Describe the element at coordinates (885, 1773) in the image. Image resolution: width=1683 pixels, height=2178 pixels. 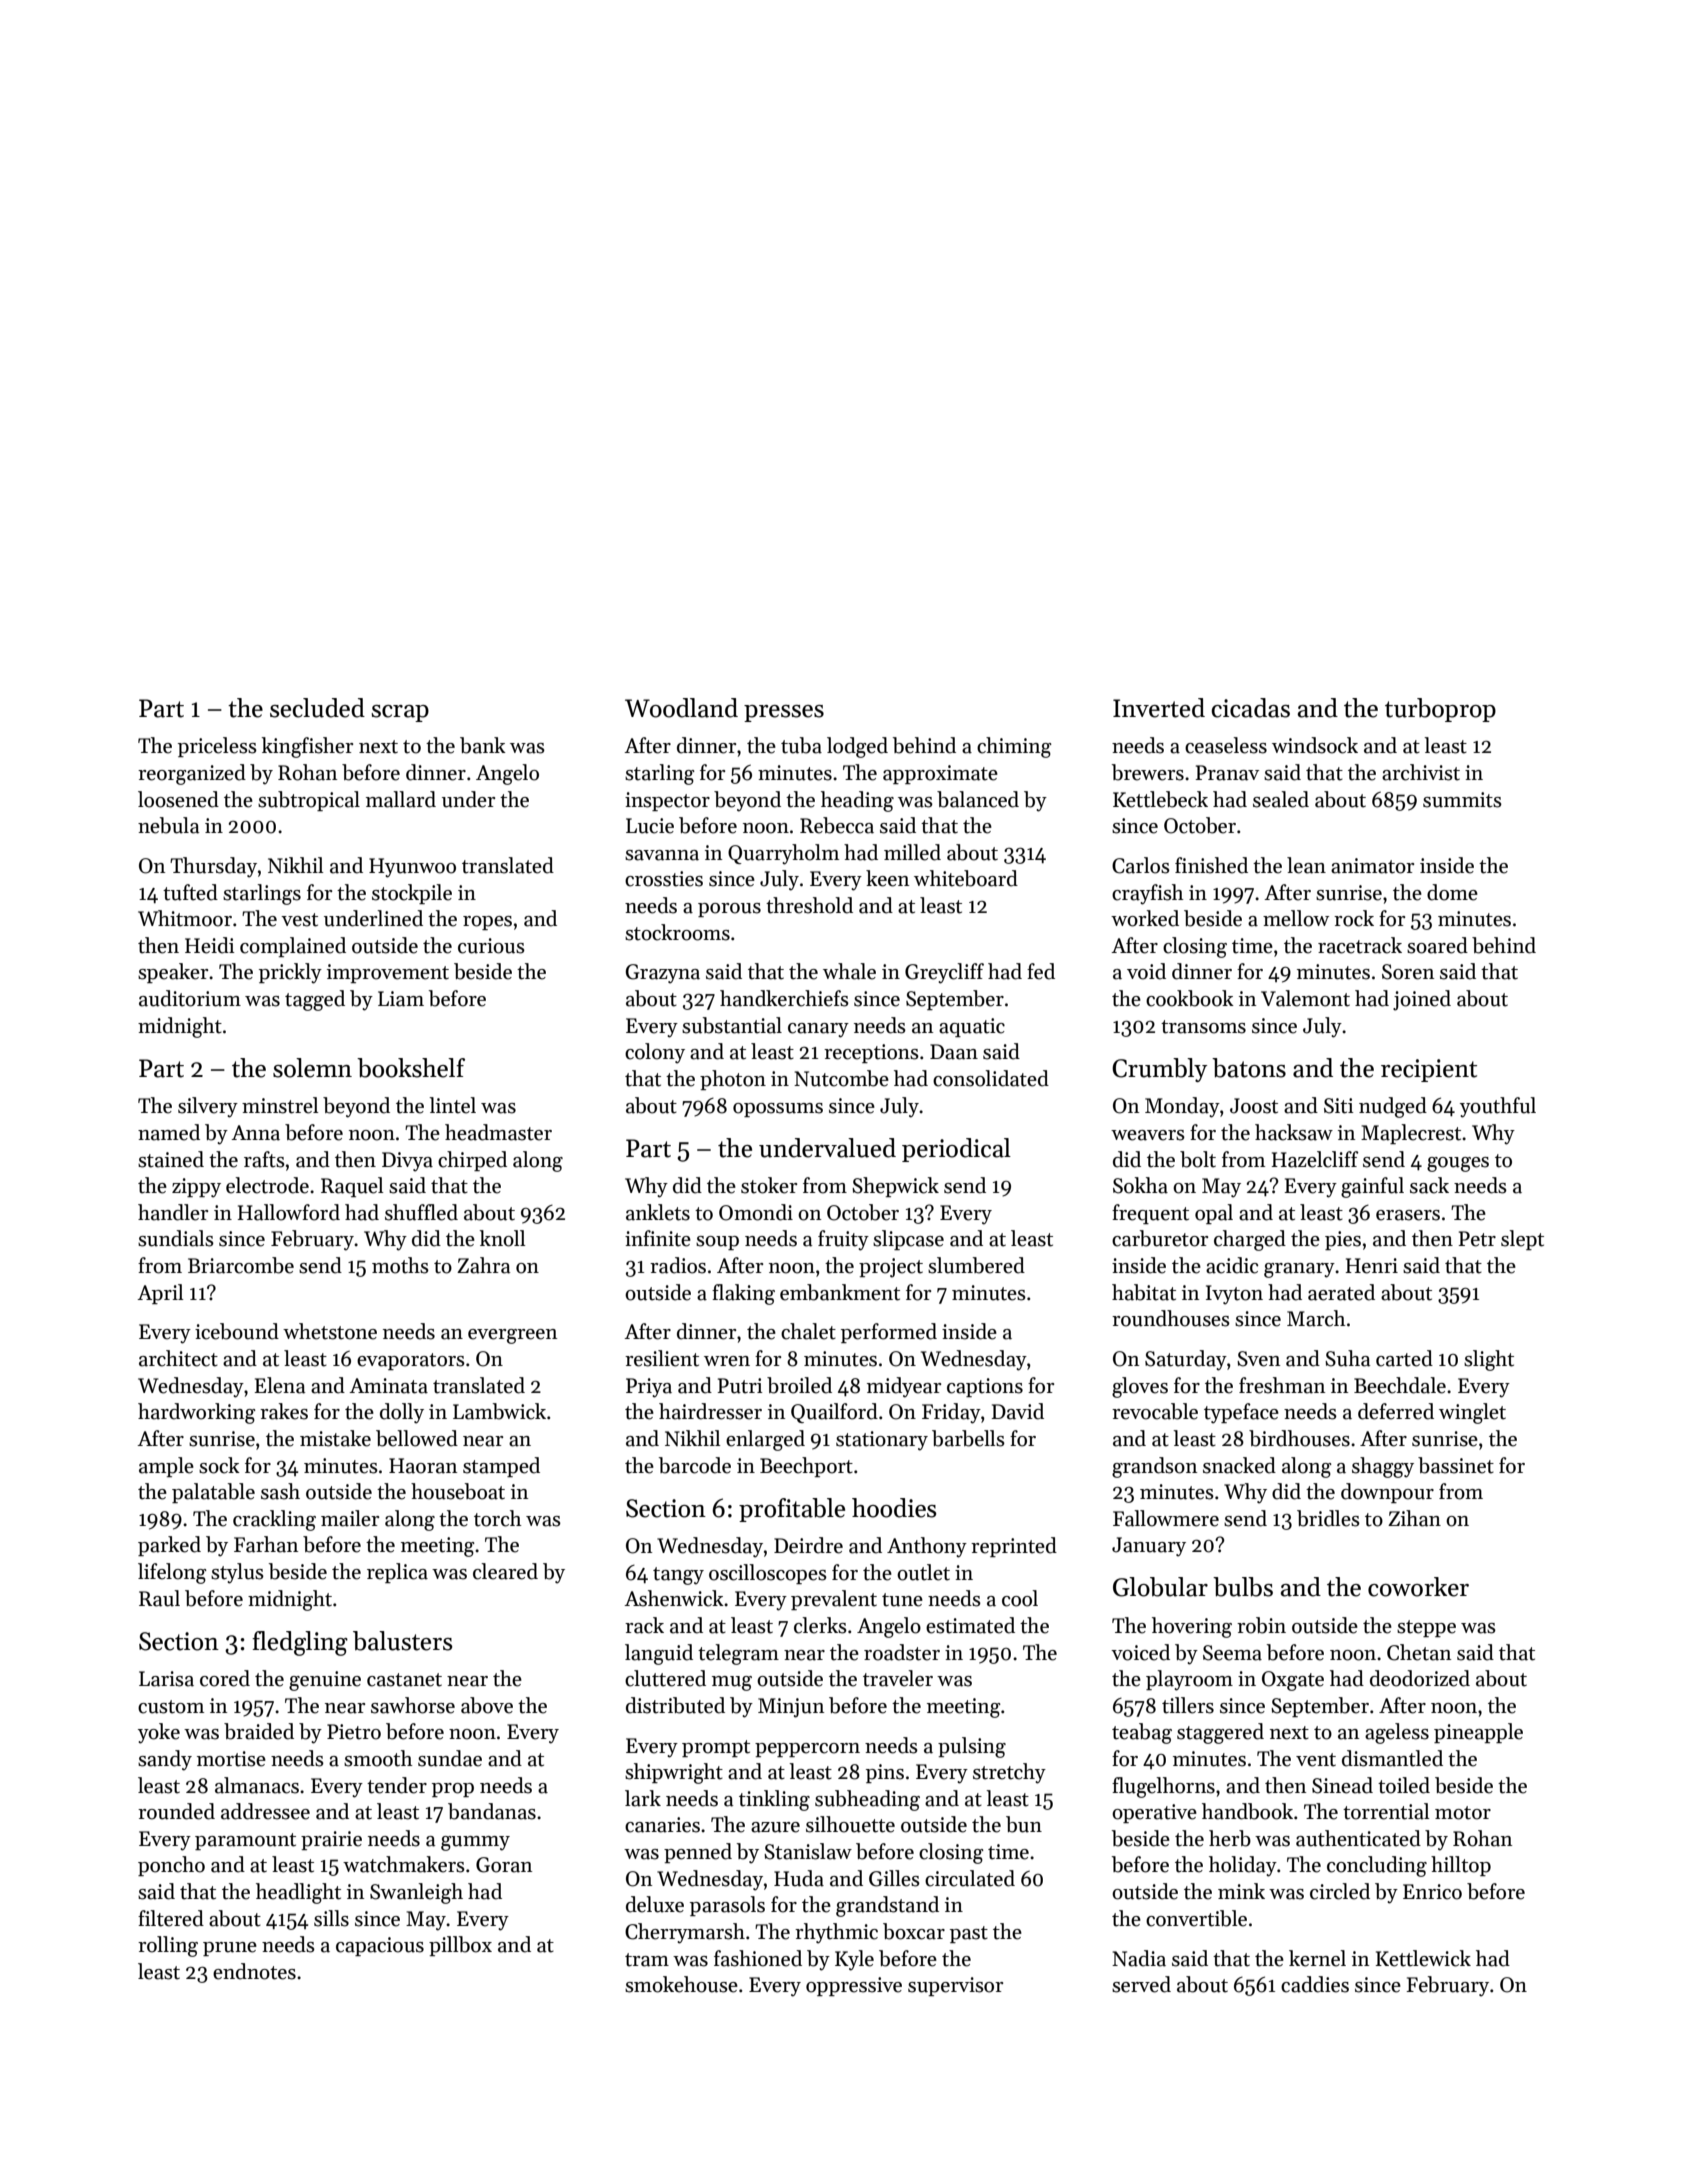
I see `pins` at that location.
